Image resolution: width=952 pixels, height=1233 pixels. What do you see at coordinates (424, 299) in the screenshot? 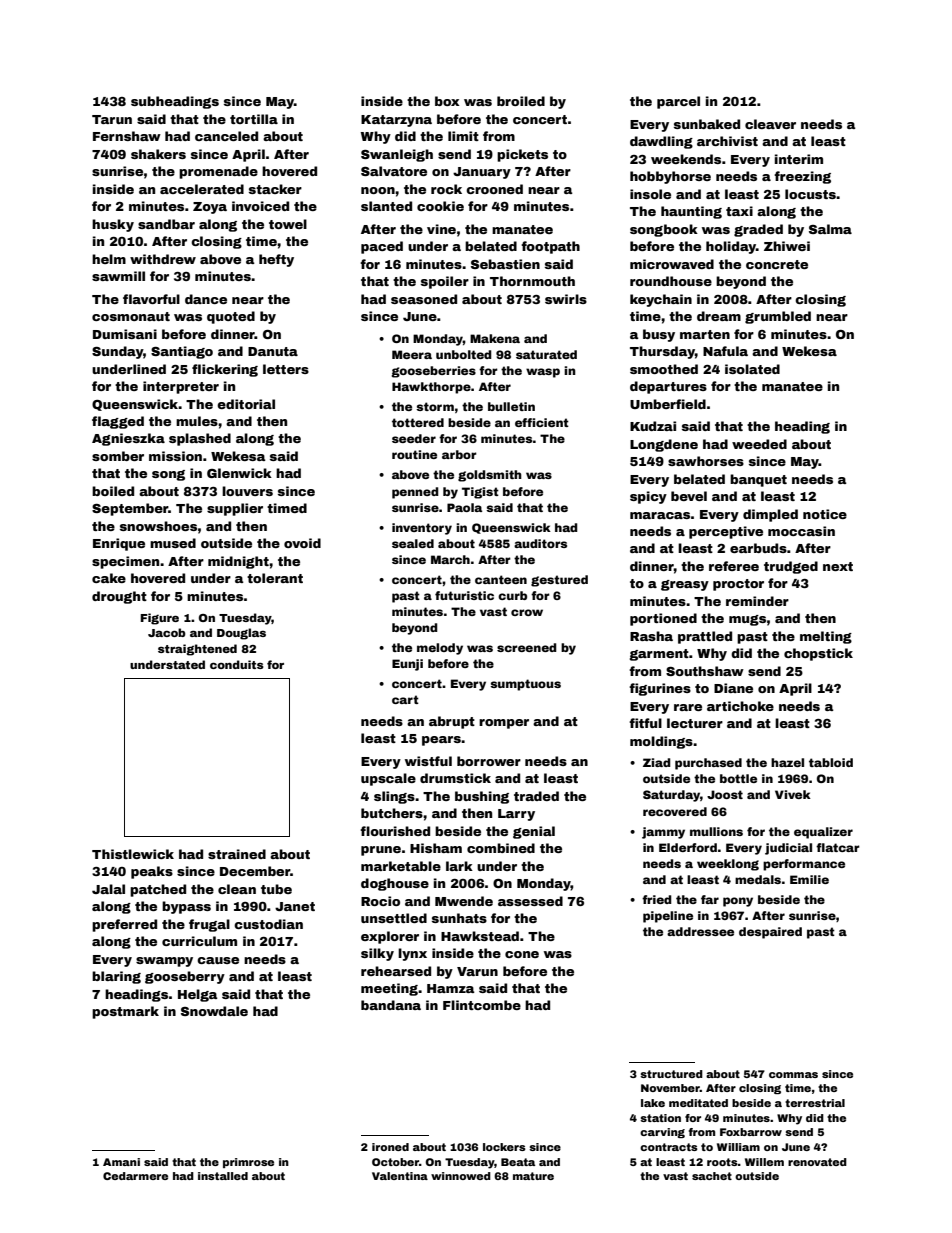
I see `seasoned` at bounding box center [424, 299].
